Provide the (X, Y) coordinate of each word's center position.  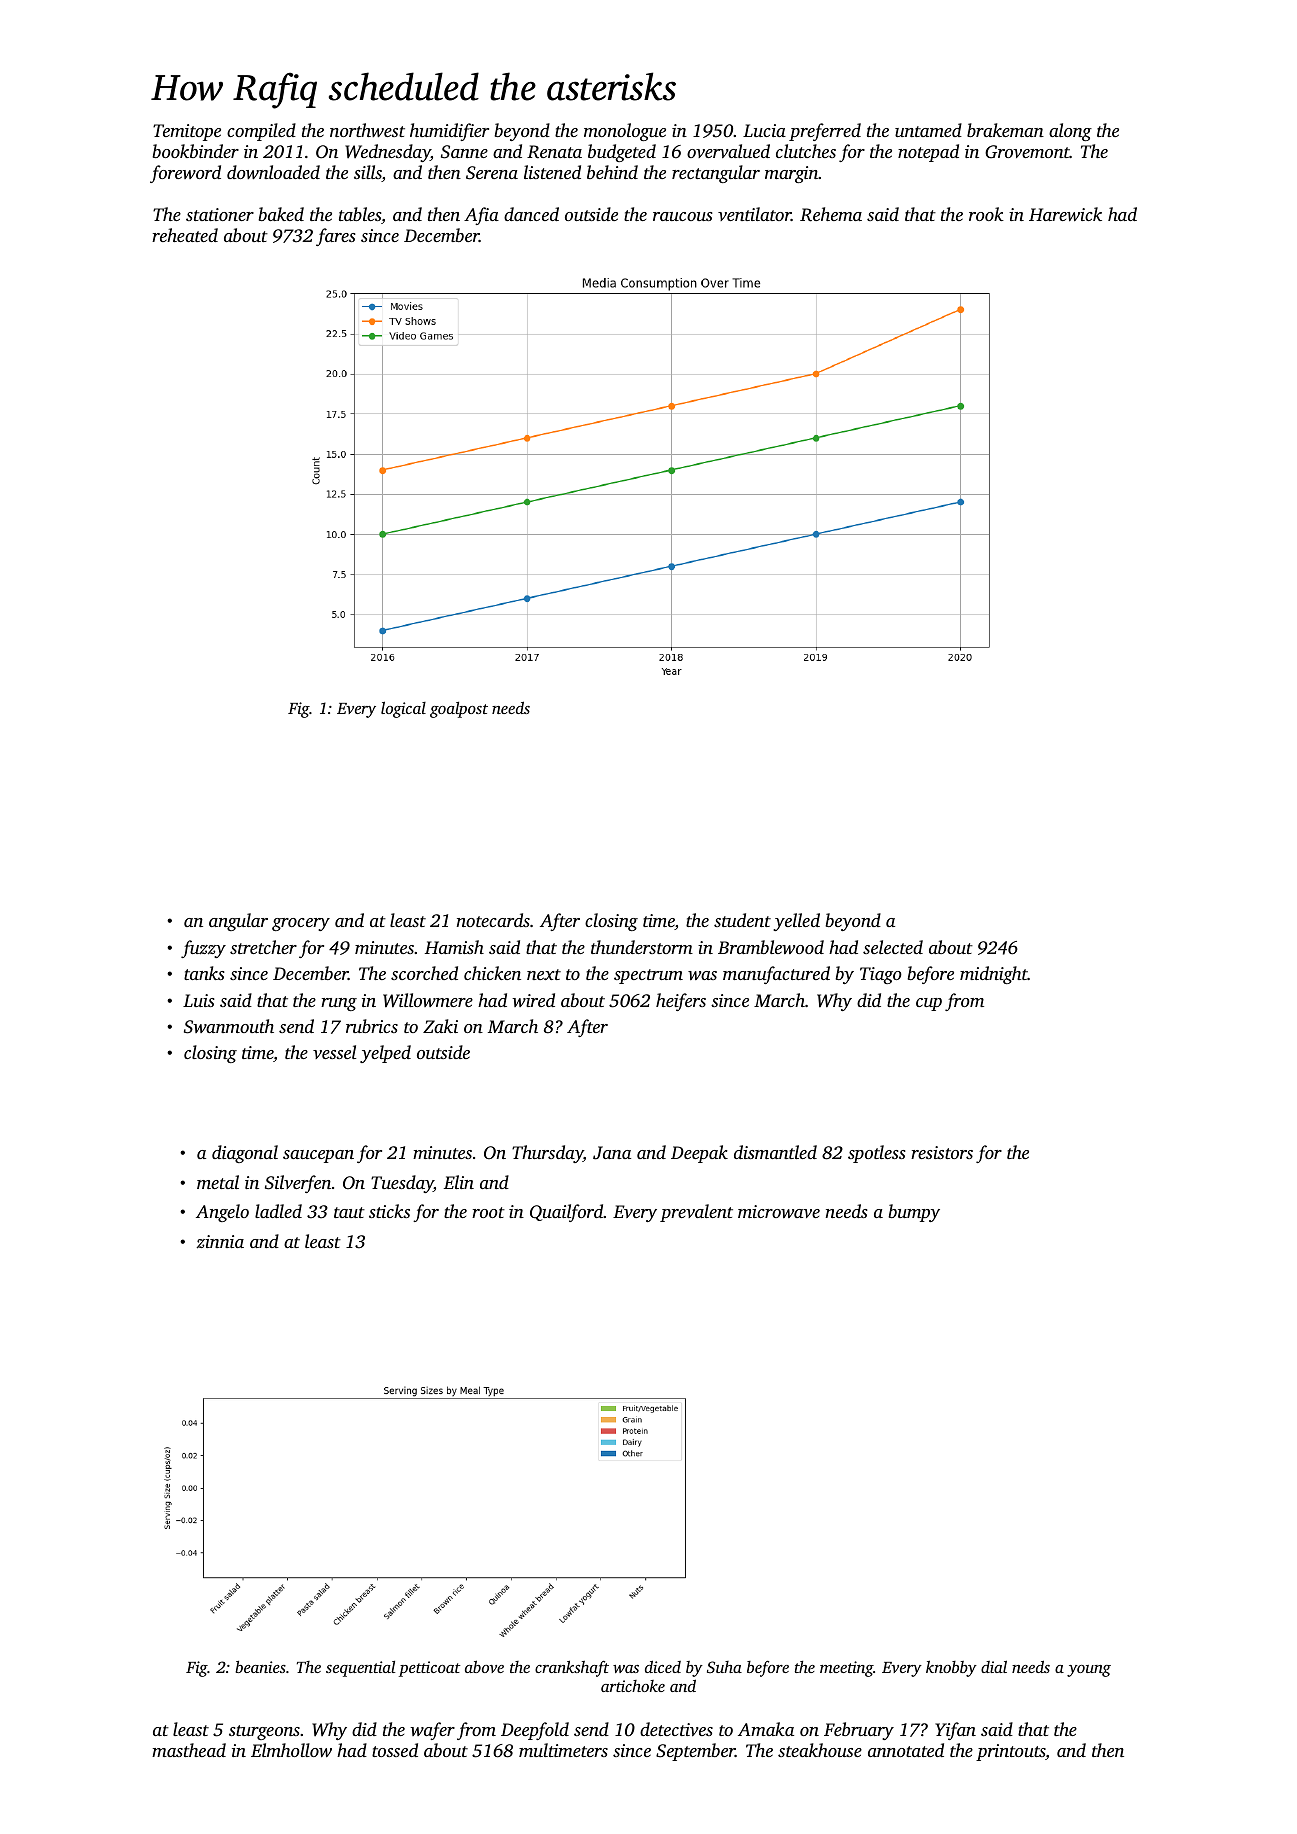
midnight (994, 975)
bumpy (914, 1213)
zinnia (220, 1242)
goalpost (459, 710)
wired (533, 1000)
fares (336, 237)
